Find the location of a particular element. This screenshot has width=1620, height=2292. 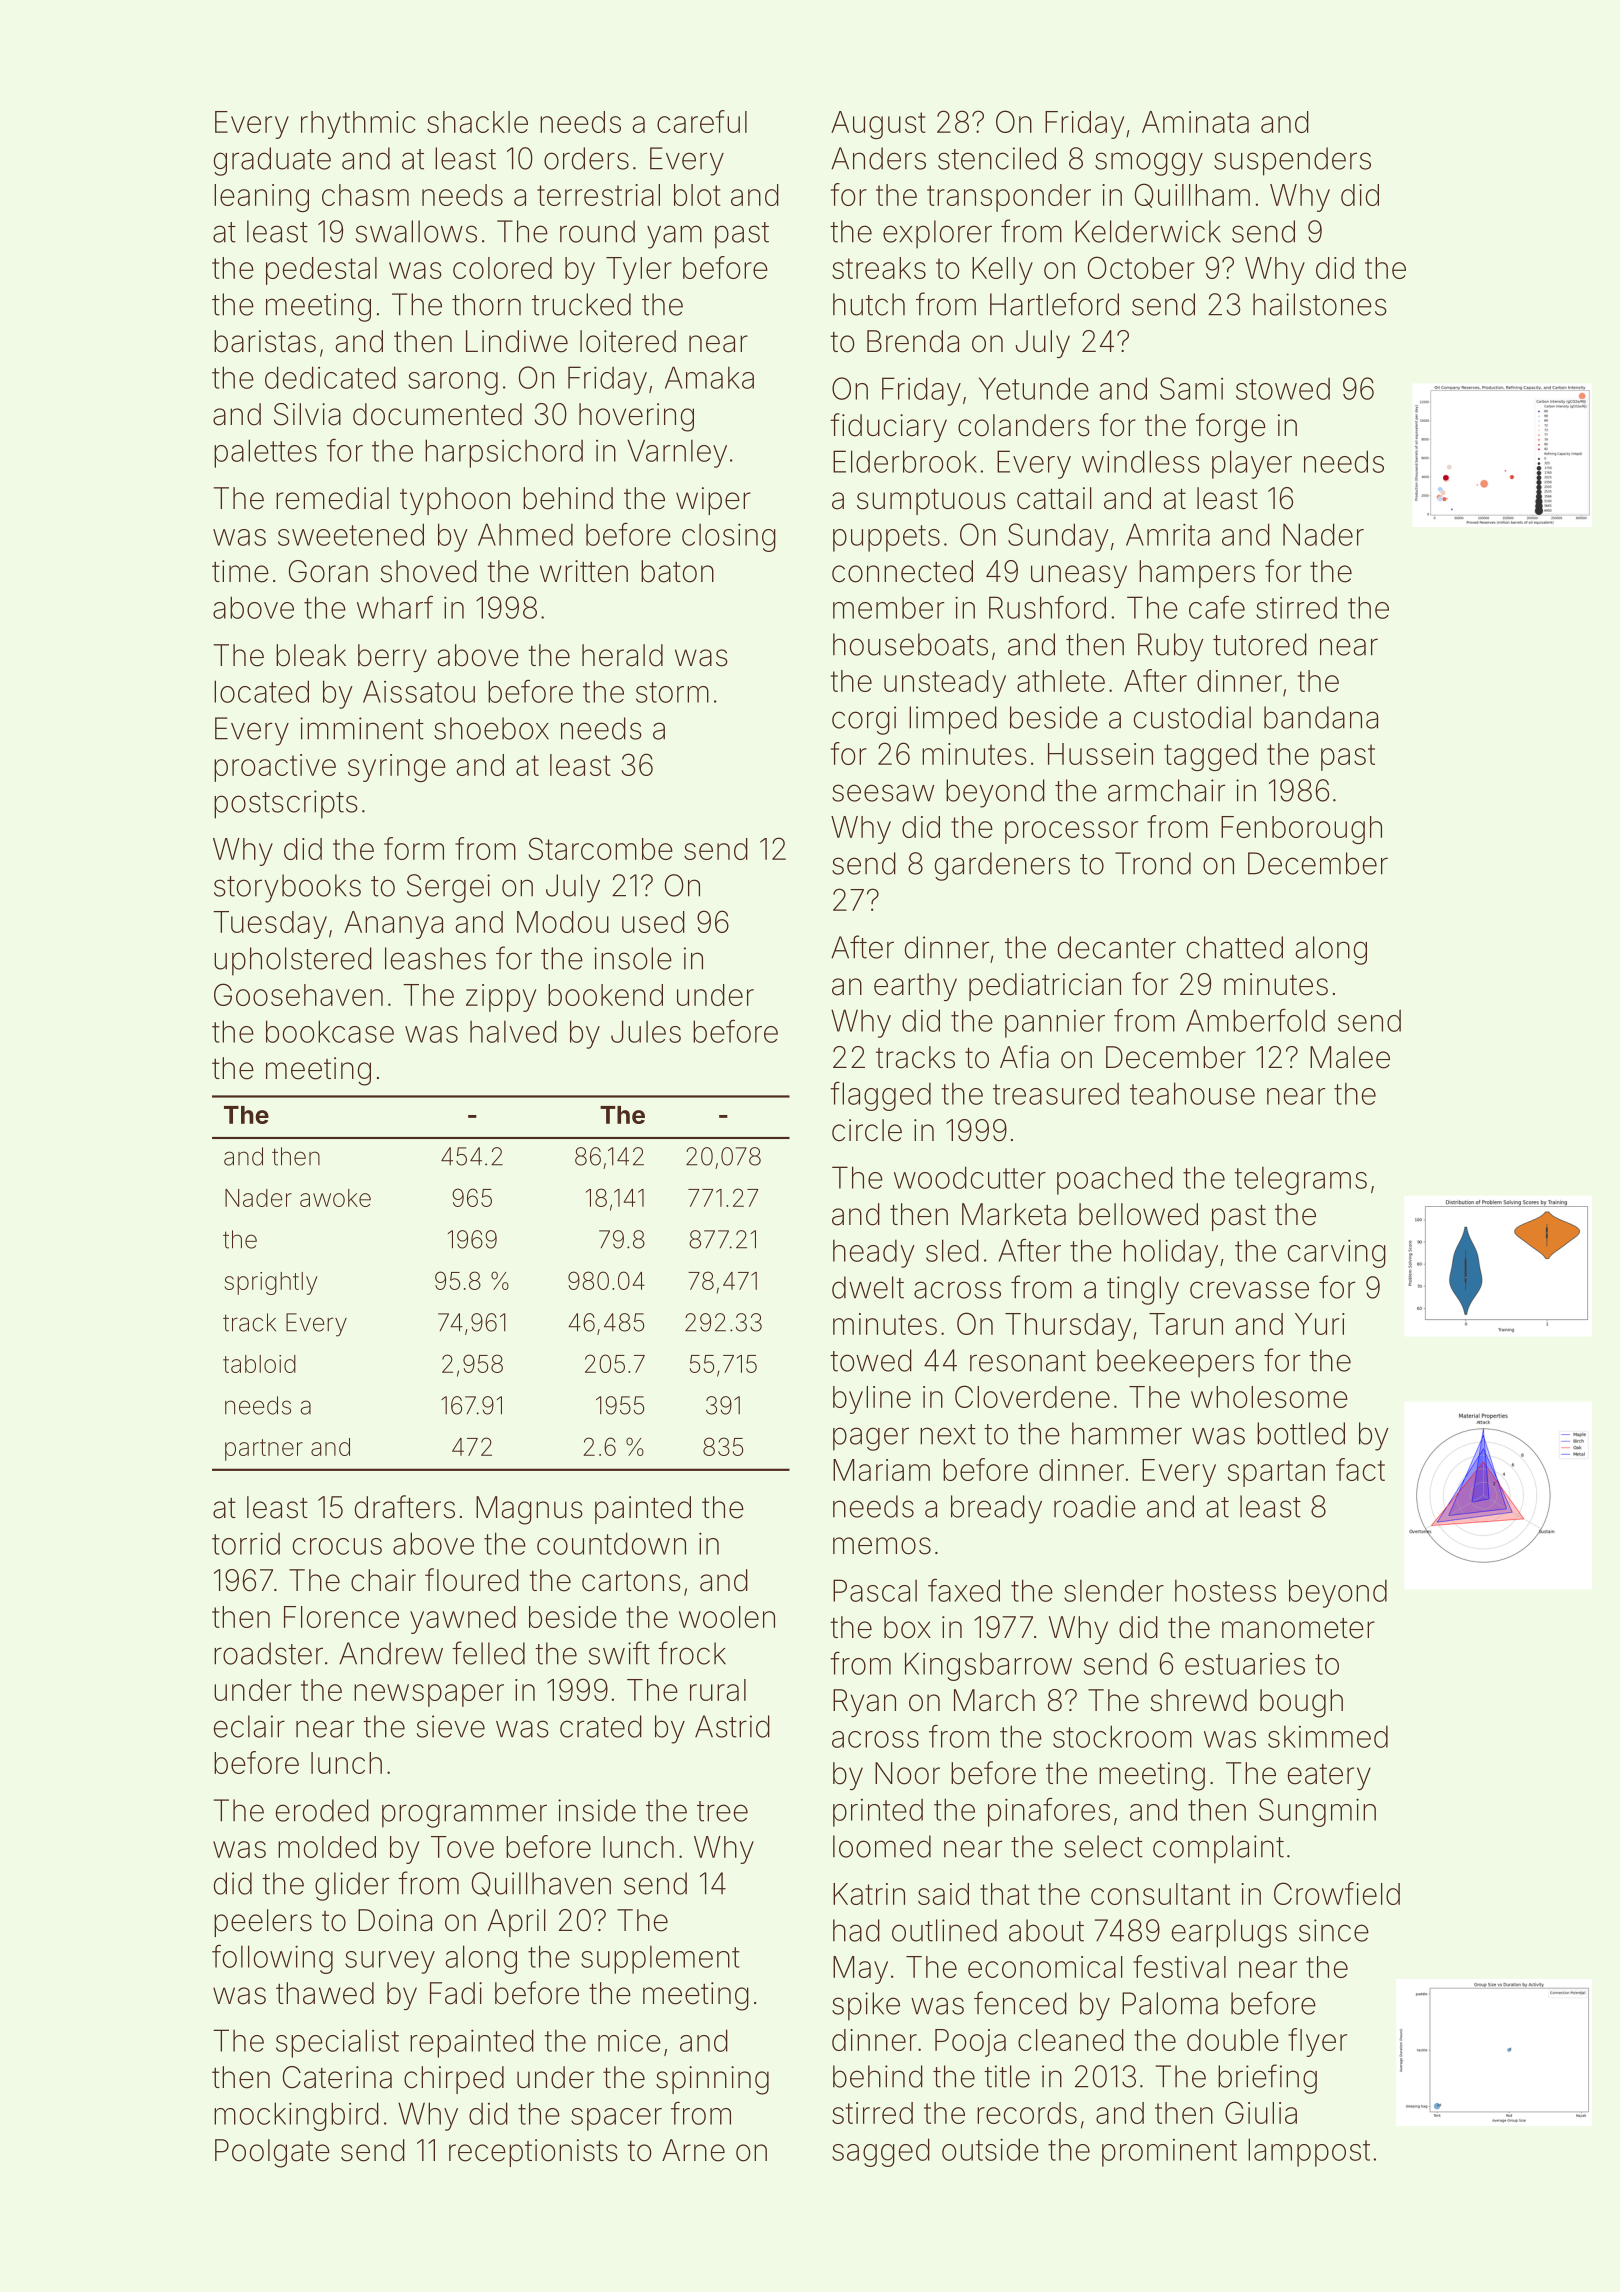

leaning is located at coordinates (261, 198).
